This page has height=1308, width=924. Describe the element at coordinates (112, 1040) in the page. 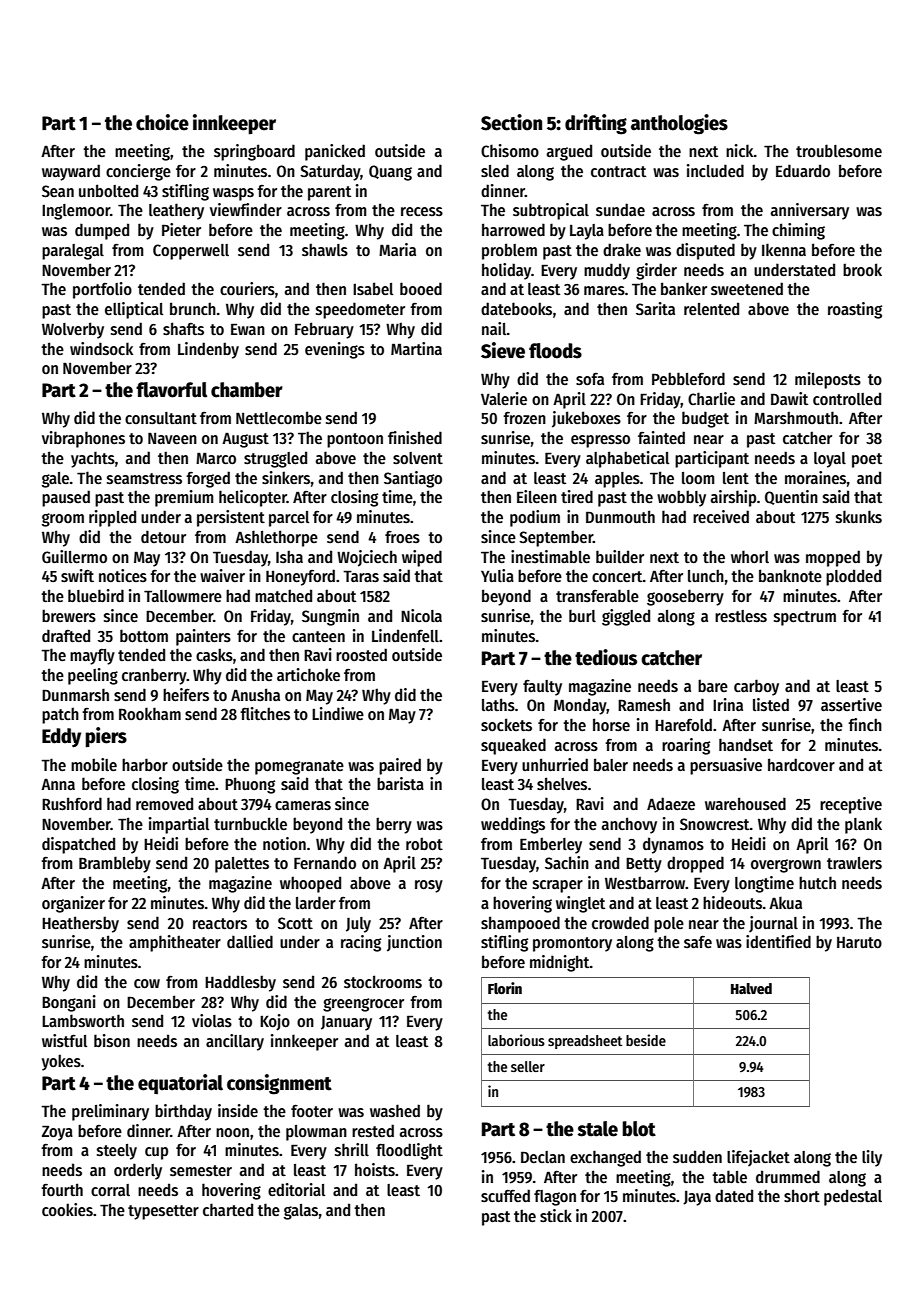

I see `bison` at that location.
